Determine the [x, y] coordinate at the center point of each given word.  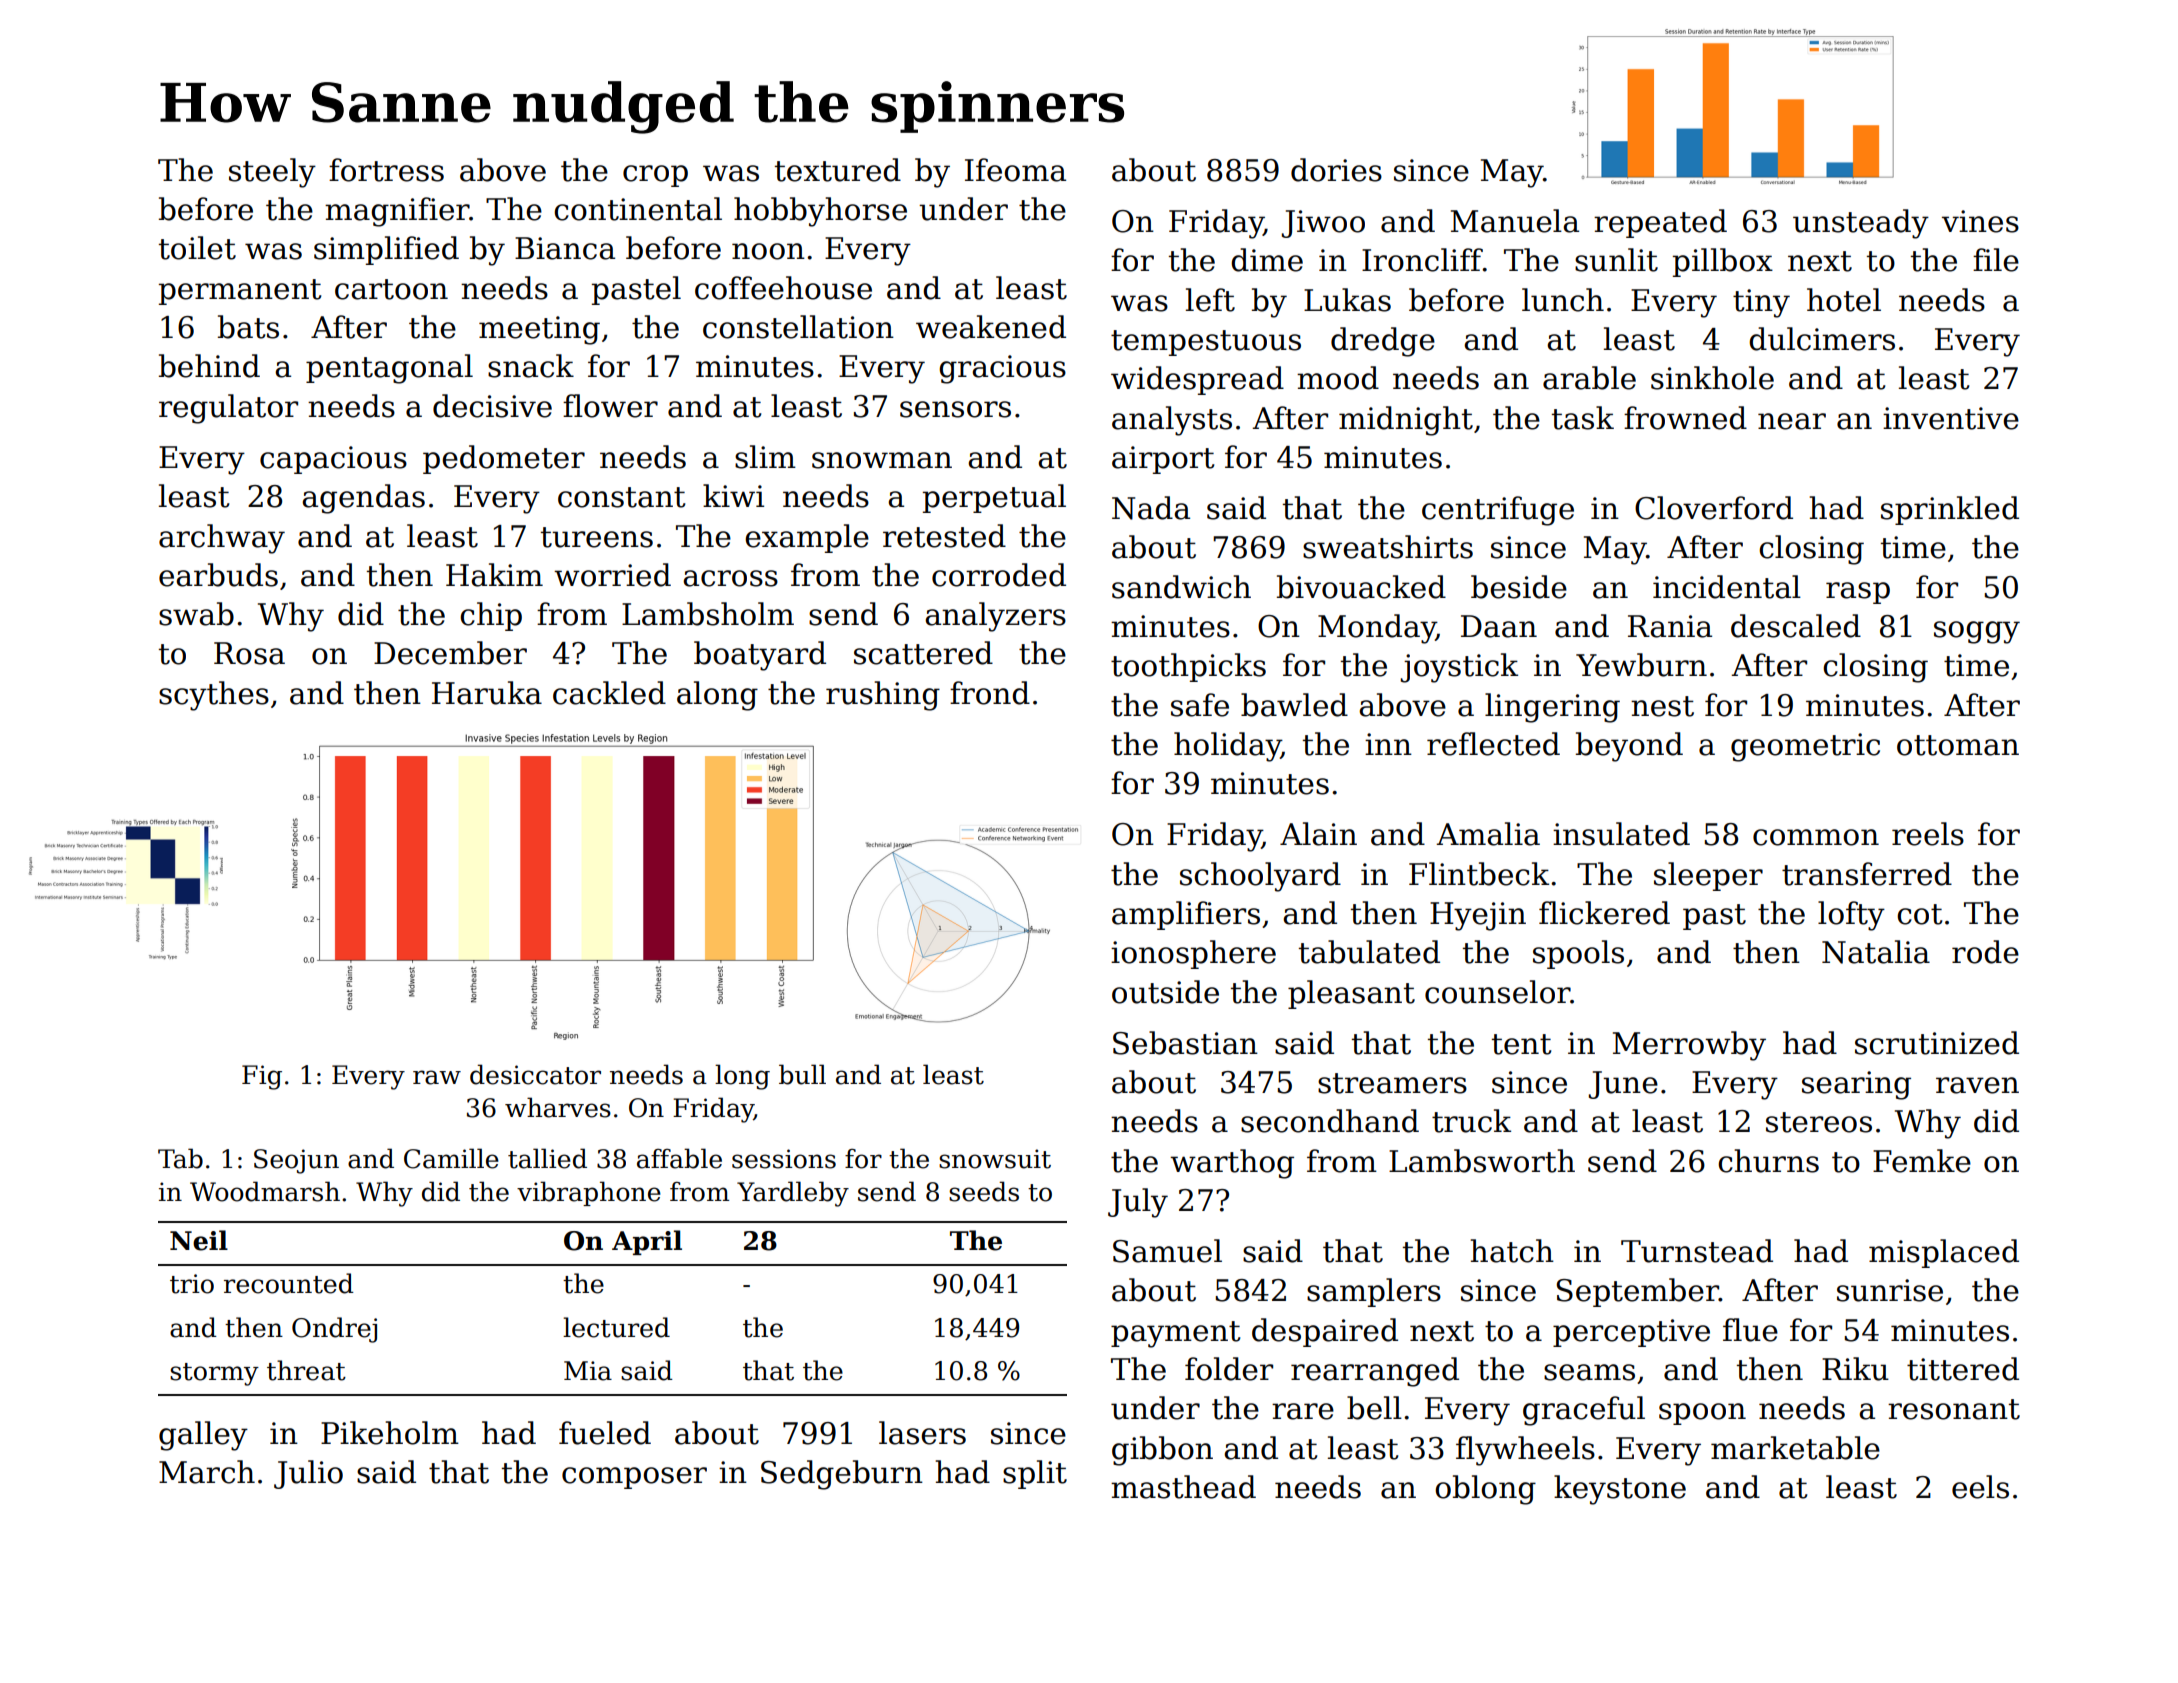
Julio [308, 1474]
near [1792, 421]
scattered [923, 653]
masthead [1183, 1487]
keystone [1620, 1490]
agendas [363, 499]
